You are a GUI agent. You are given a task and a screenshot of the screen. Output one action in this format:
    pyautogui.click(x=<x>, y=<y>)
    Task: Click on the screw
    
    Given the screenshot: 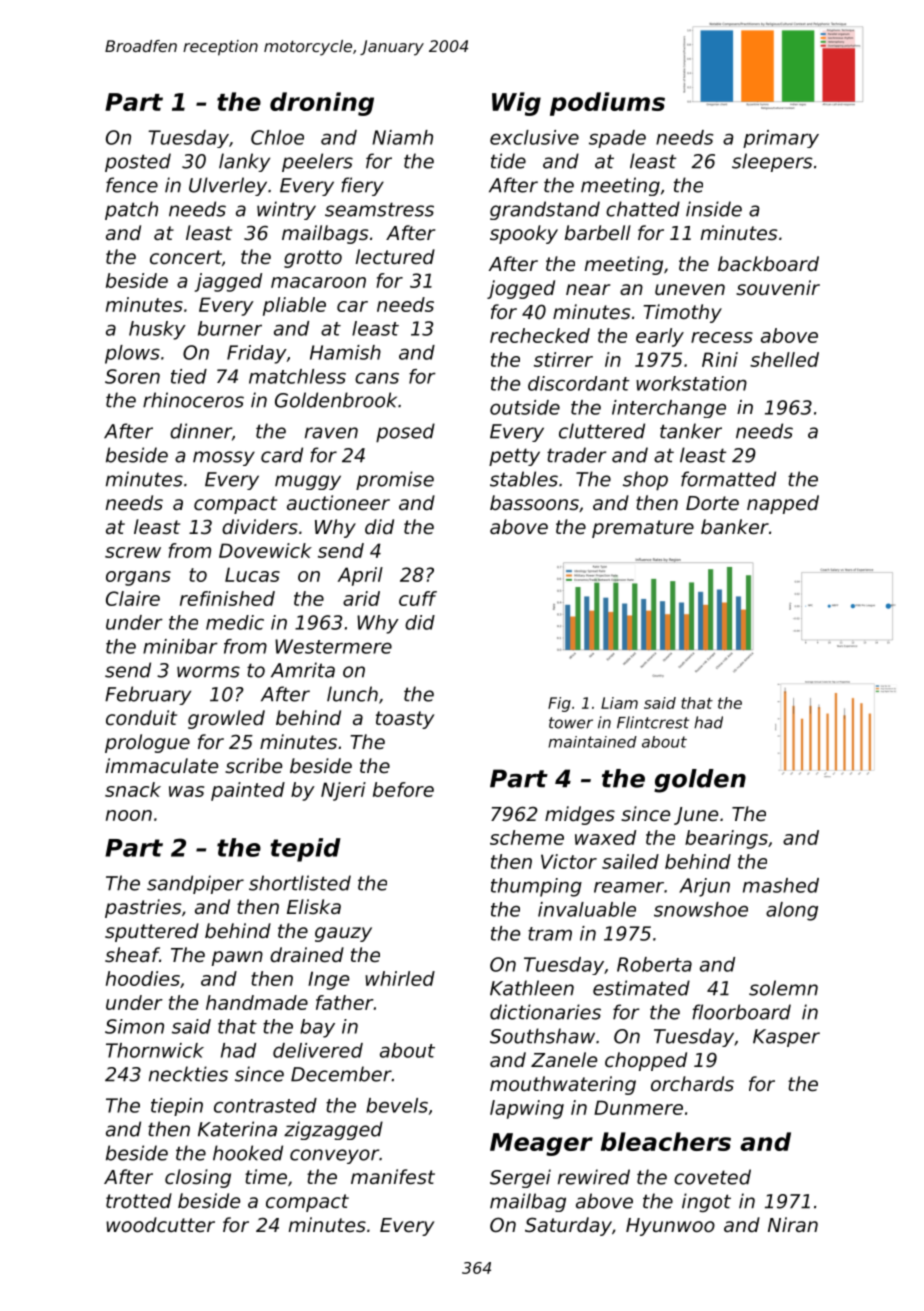 What is the action you would take?
    pyautogui.click(x=133, y=552)
